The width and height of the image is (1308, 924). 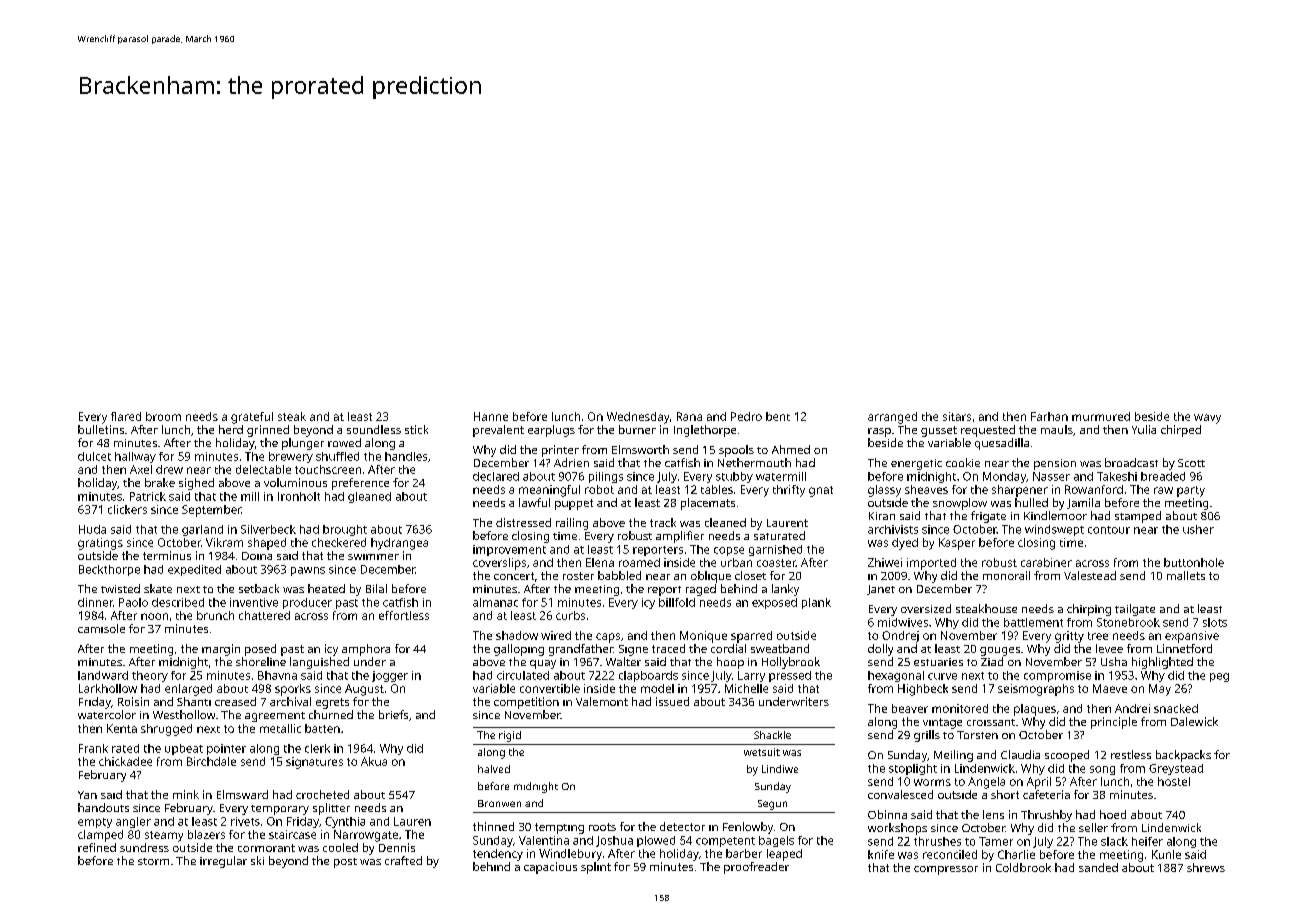 What do you see at coordinates (103, 675) in the image?
I see `landward` at bounding box center [103, 675].
